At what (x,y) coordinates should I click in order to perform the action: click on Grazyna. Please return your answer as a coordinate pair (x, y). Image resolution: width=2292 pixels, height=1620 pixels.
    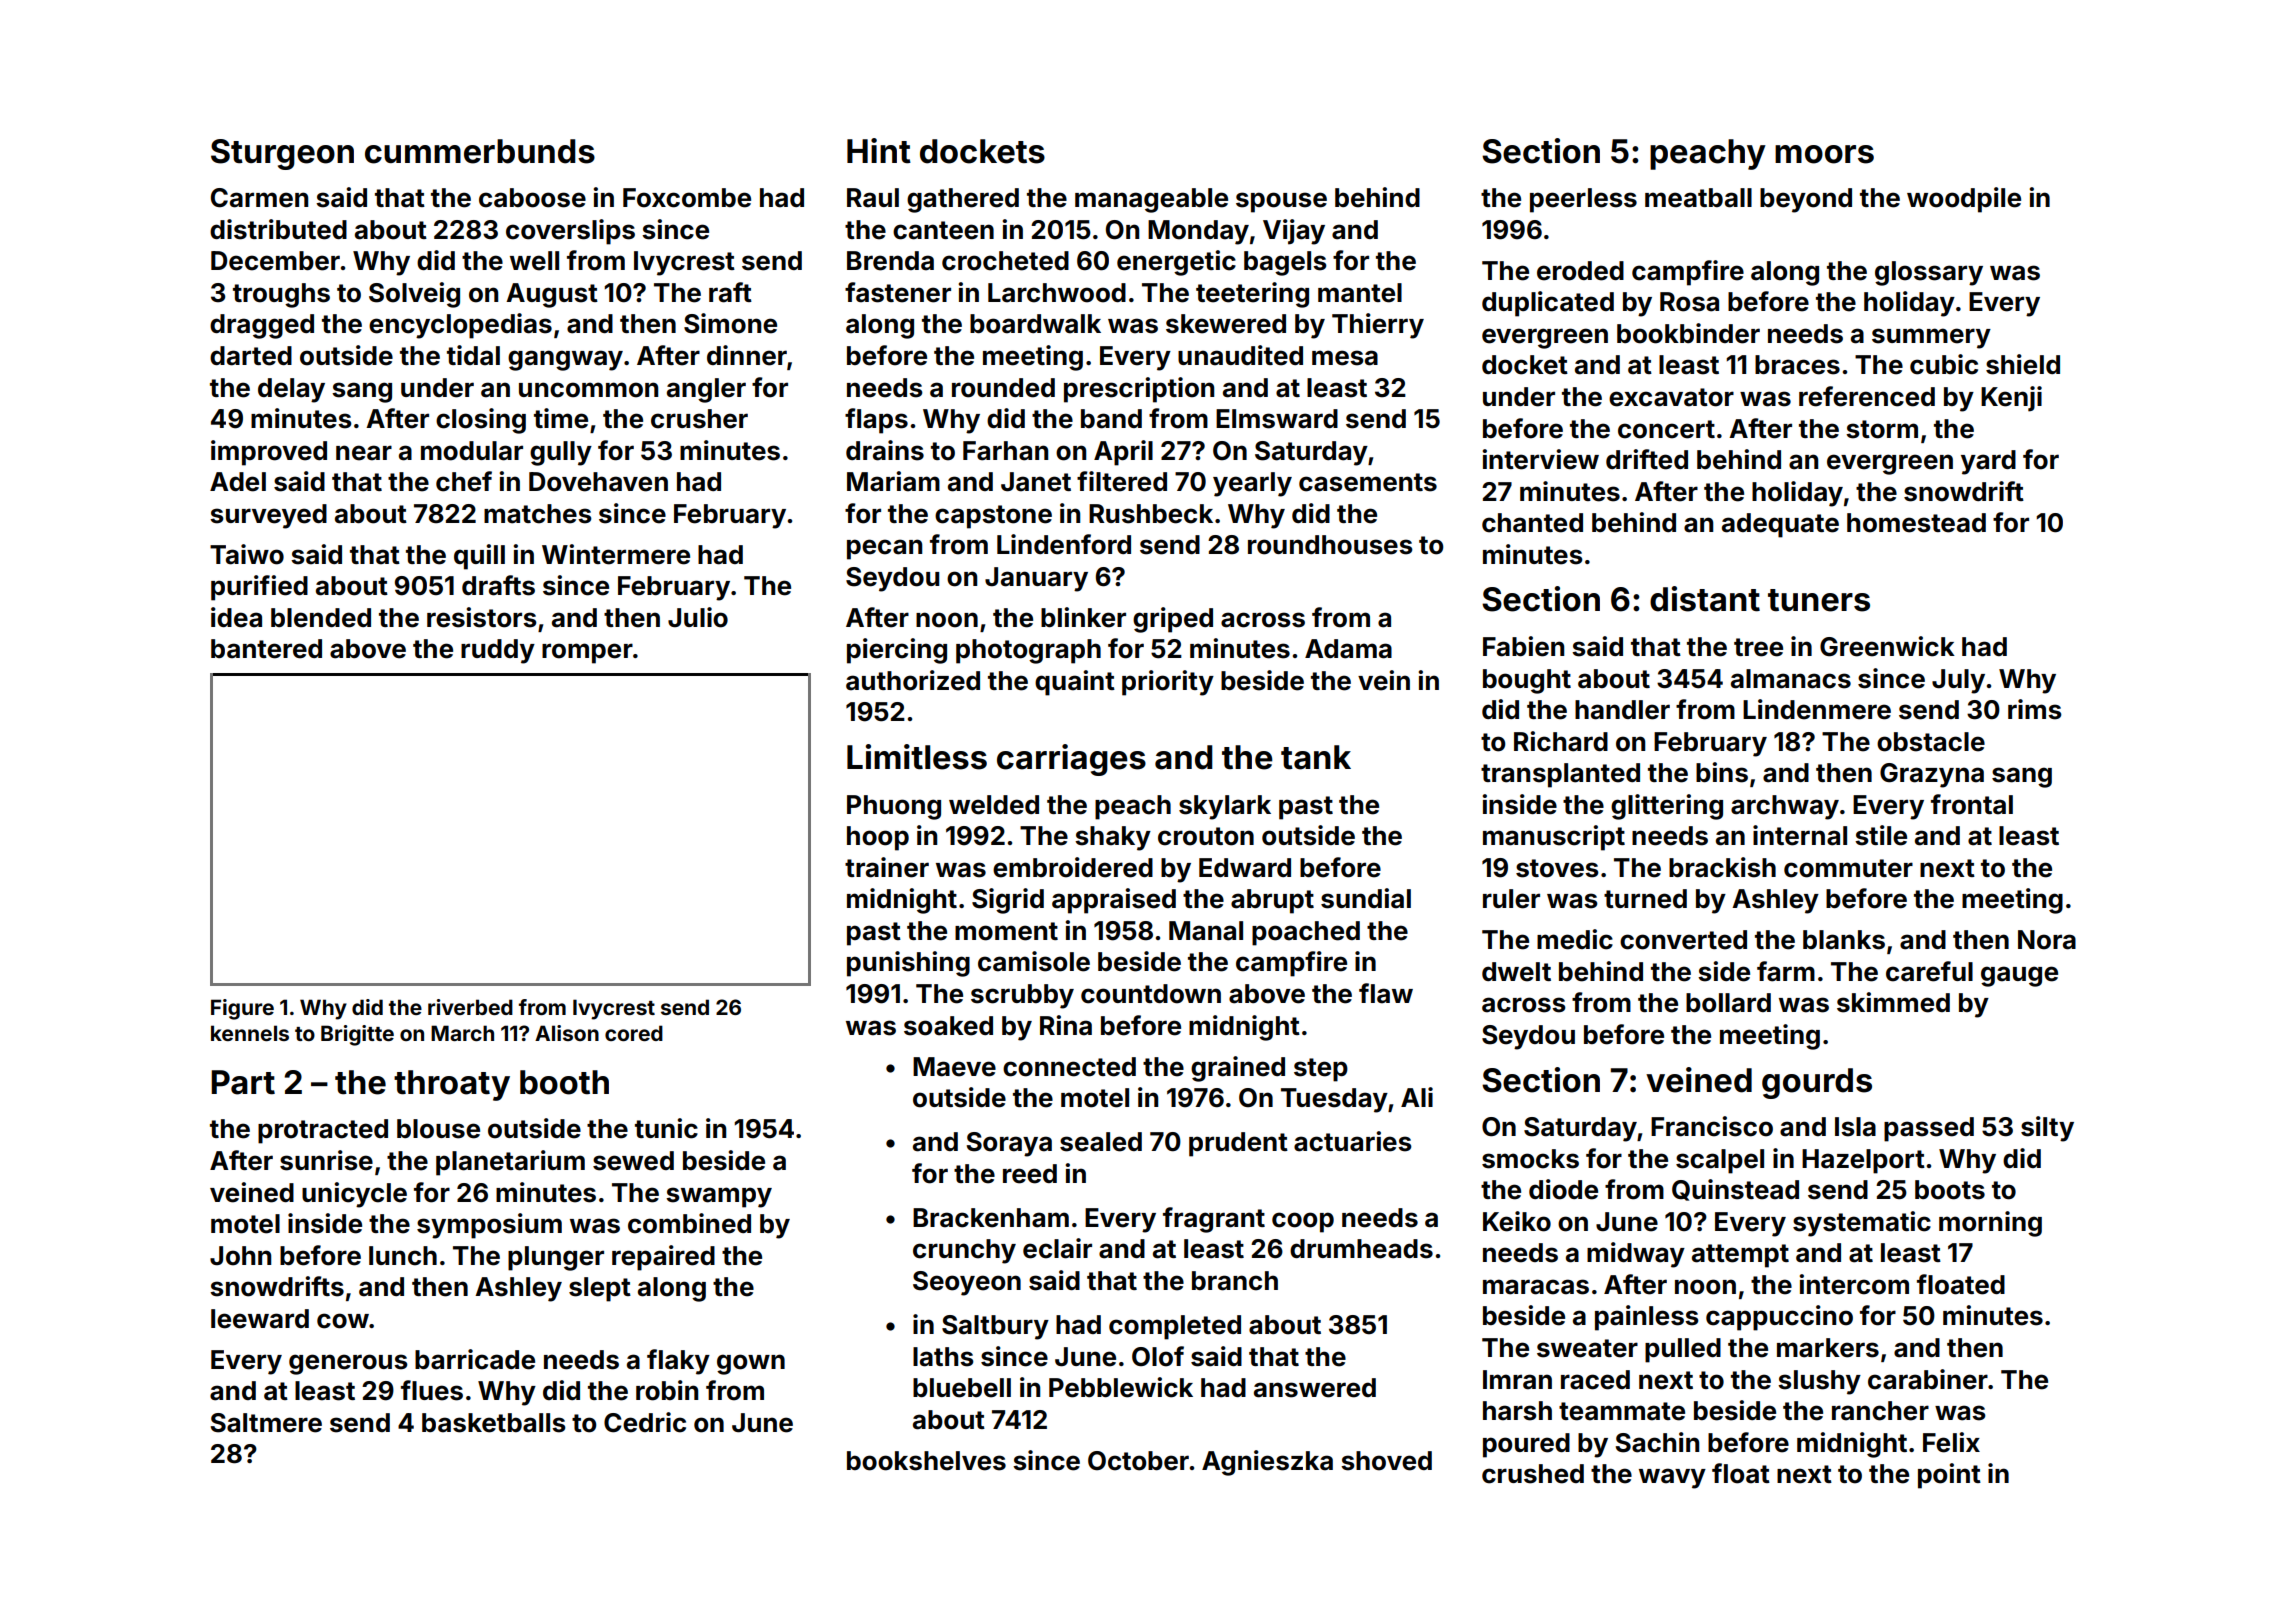
    Looking at the image, I should click on (1932, 775).
